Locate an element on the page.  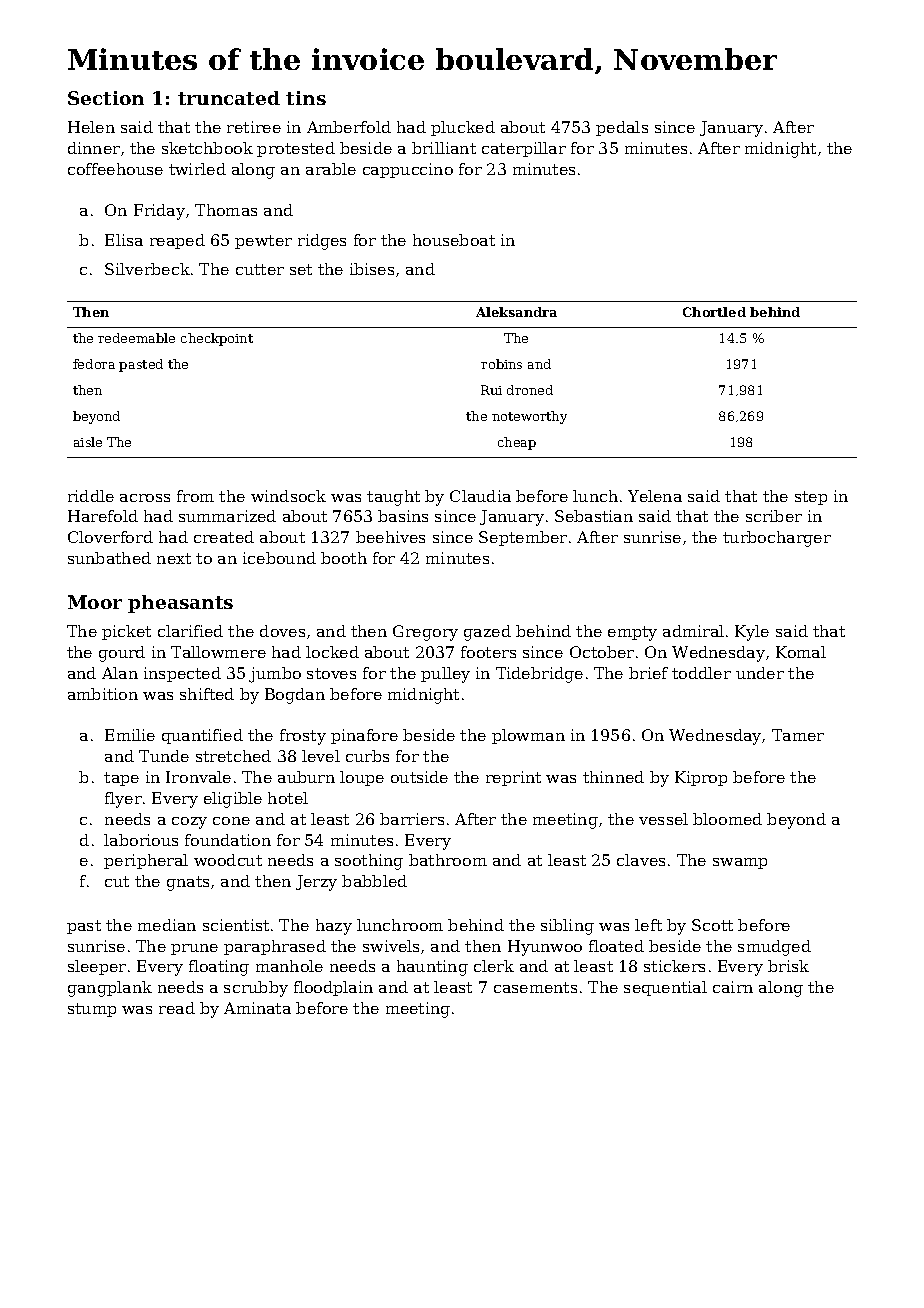
coffeehouse is located at coordinates (115, 169).
